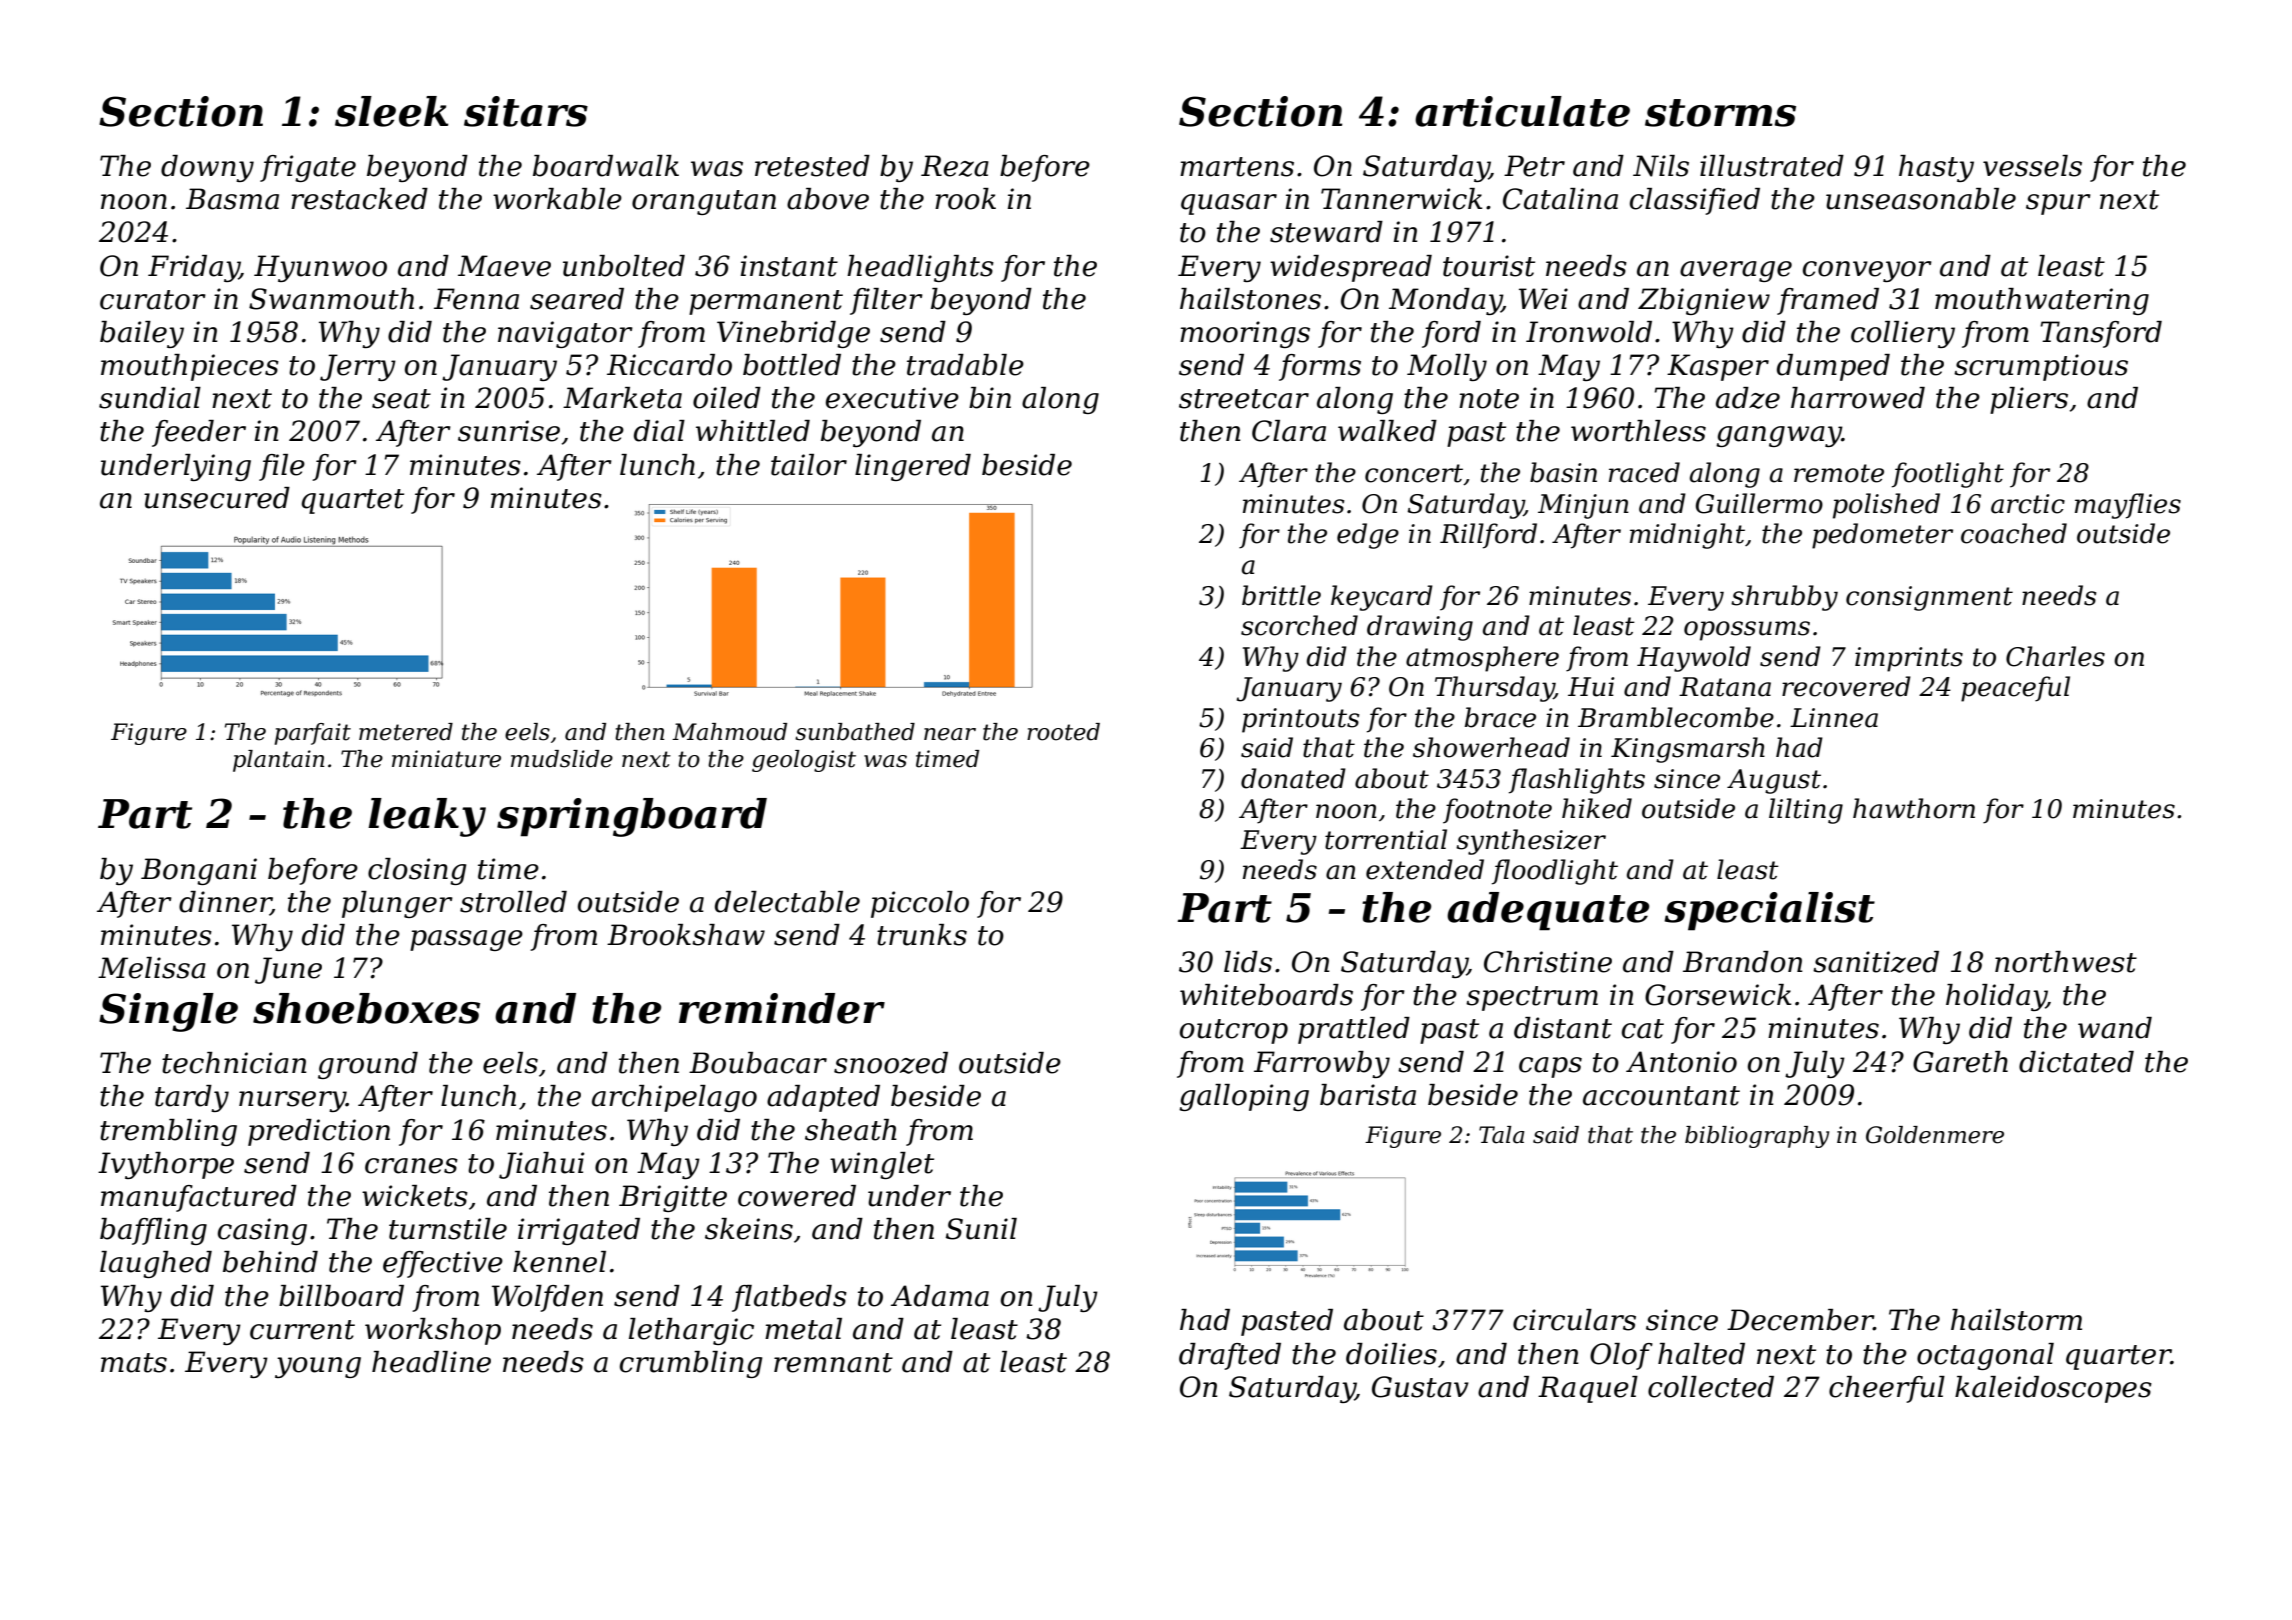  What do you see at coordinates (1887, 1389) in the document?
I see `cheerful` at bounding box center [1887, 1389].
